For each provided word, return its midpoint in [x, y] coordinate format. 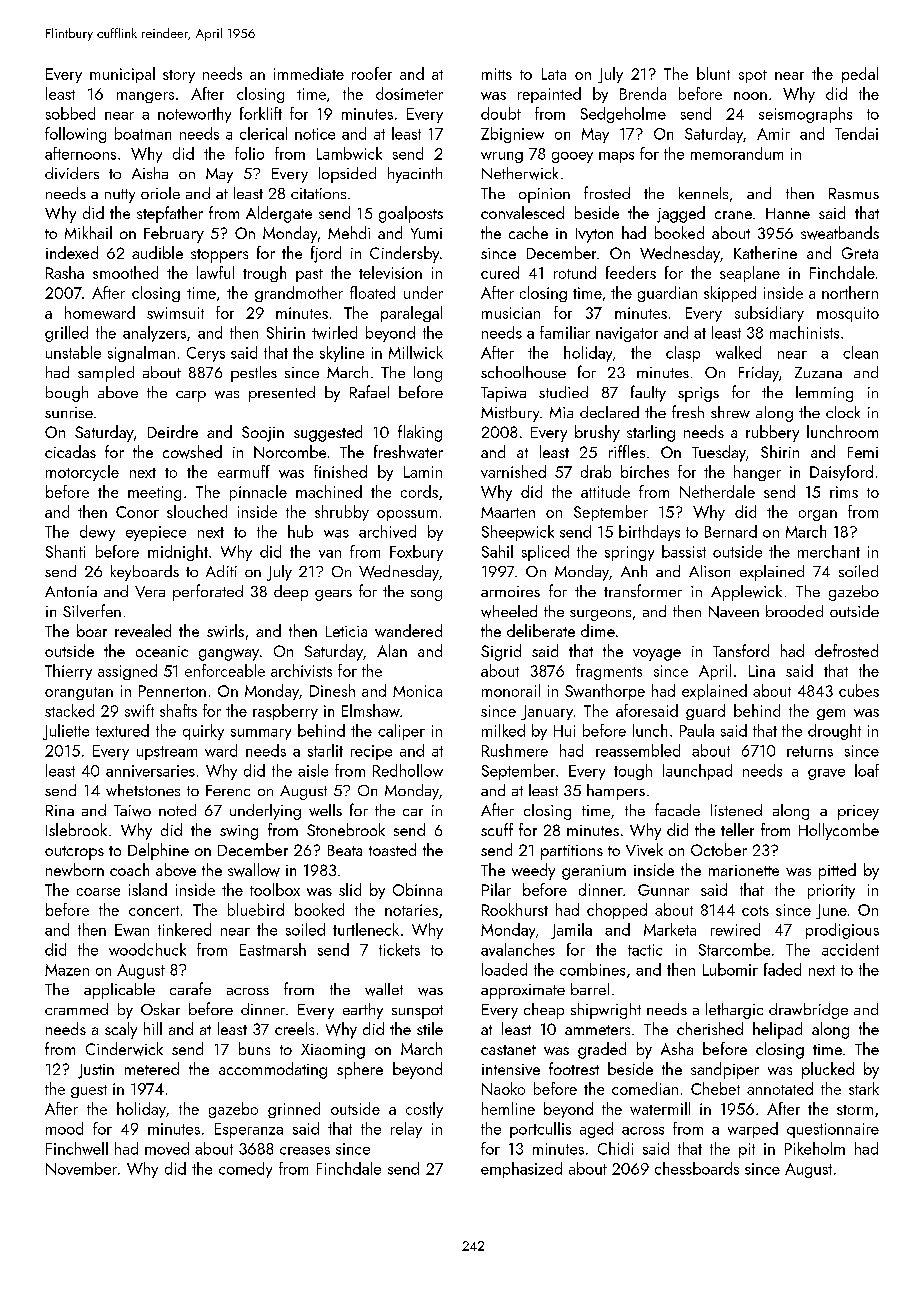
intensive [511, 1069]
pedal [860, 75]
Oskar [160, 1009]
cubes [859, 690]
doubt [501, 113]
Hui [564, 731]
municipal [122, 75]
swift [139, 710]
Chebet [715, 1088]
